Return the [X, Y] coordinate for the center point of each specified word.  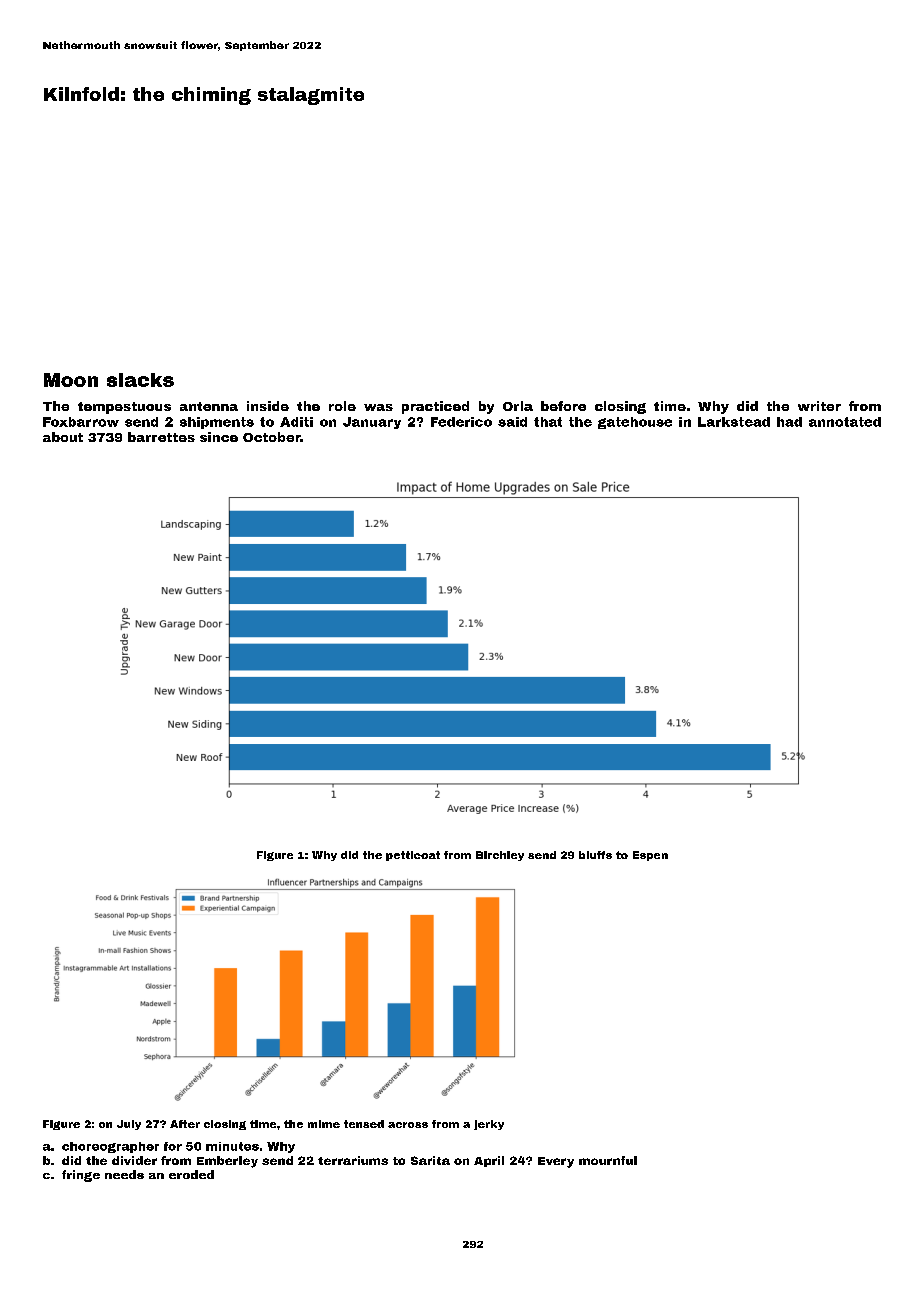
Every [556, 1162]
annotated [845, 422]
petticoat [413, 856]
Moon [71, 380]
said [512, 422]
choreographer [110, 1147]
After [185, 1124]
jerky [489, 1125]
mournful [608, 1160]
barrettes [161, 437]
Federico [461, 422]
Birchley [500, 856]
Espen [650, 856]
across [408, 1125]
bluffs [595, 855]
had [789, 422]
